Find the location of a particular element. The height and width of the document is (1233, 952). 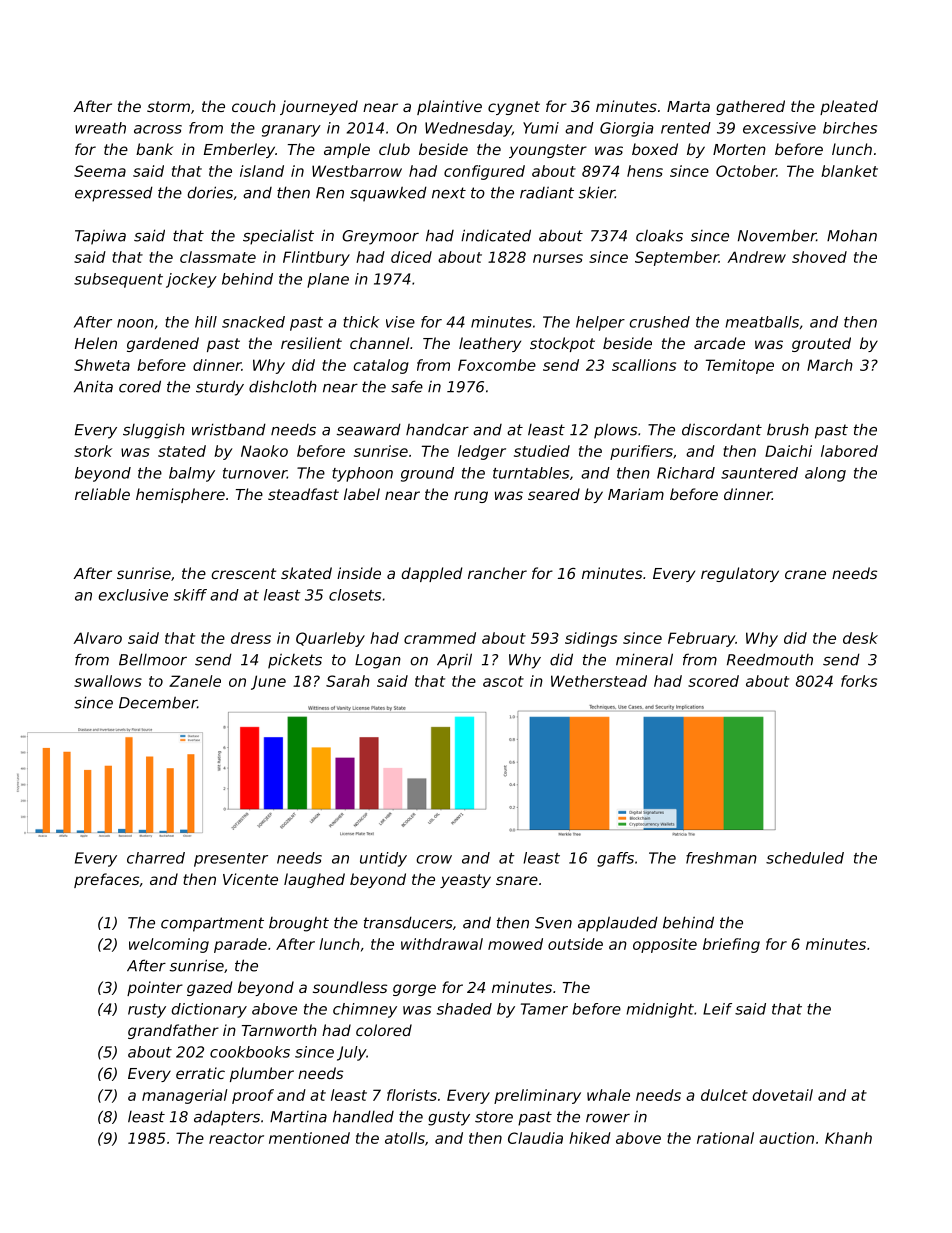

island is located at coordinates (262, 171).
